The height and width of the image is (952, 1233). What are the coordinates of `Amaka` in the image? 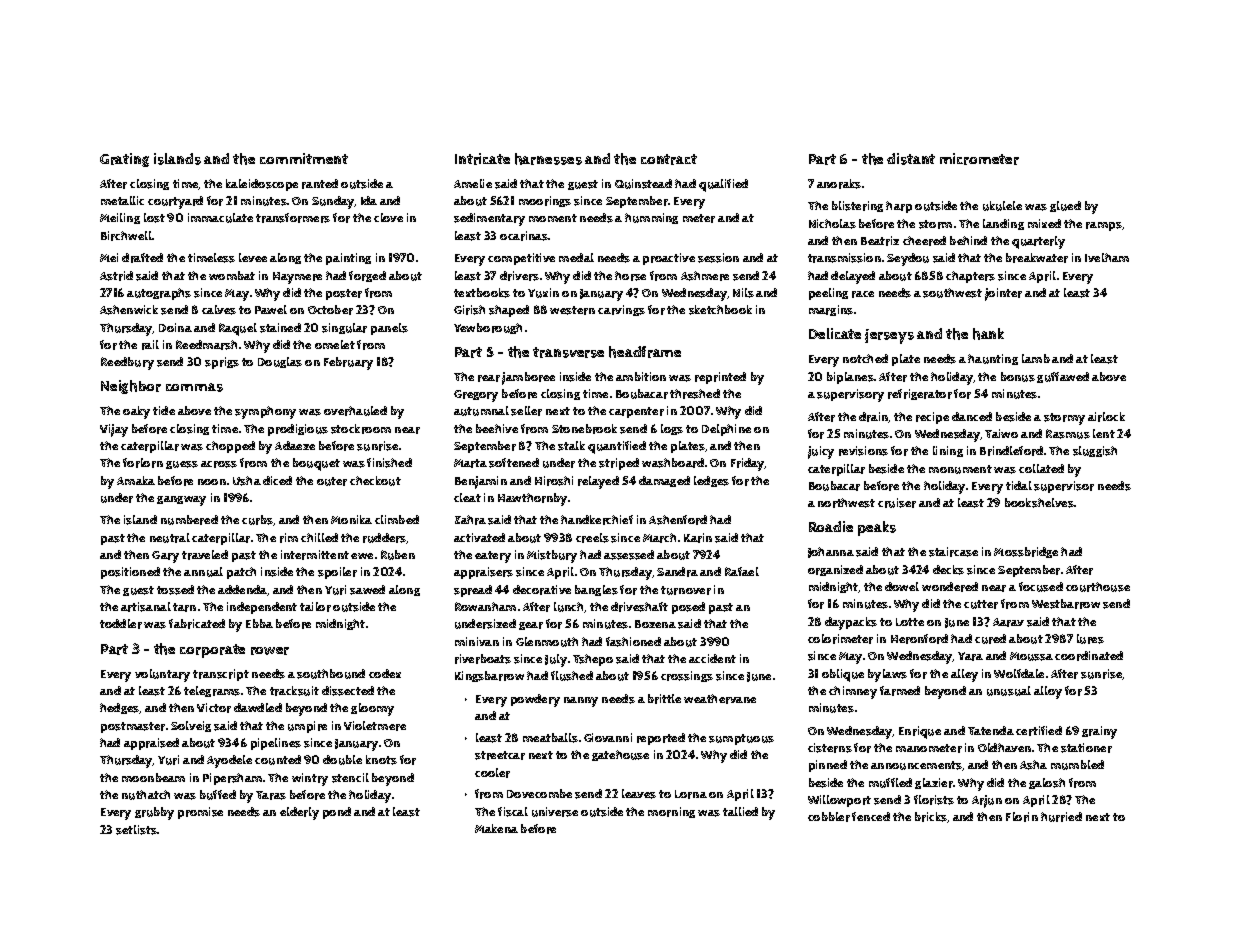 It's located at (136, 480).
